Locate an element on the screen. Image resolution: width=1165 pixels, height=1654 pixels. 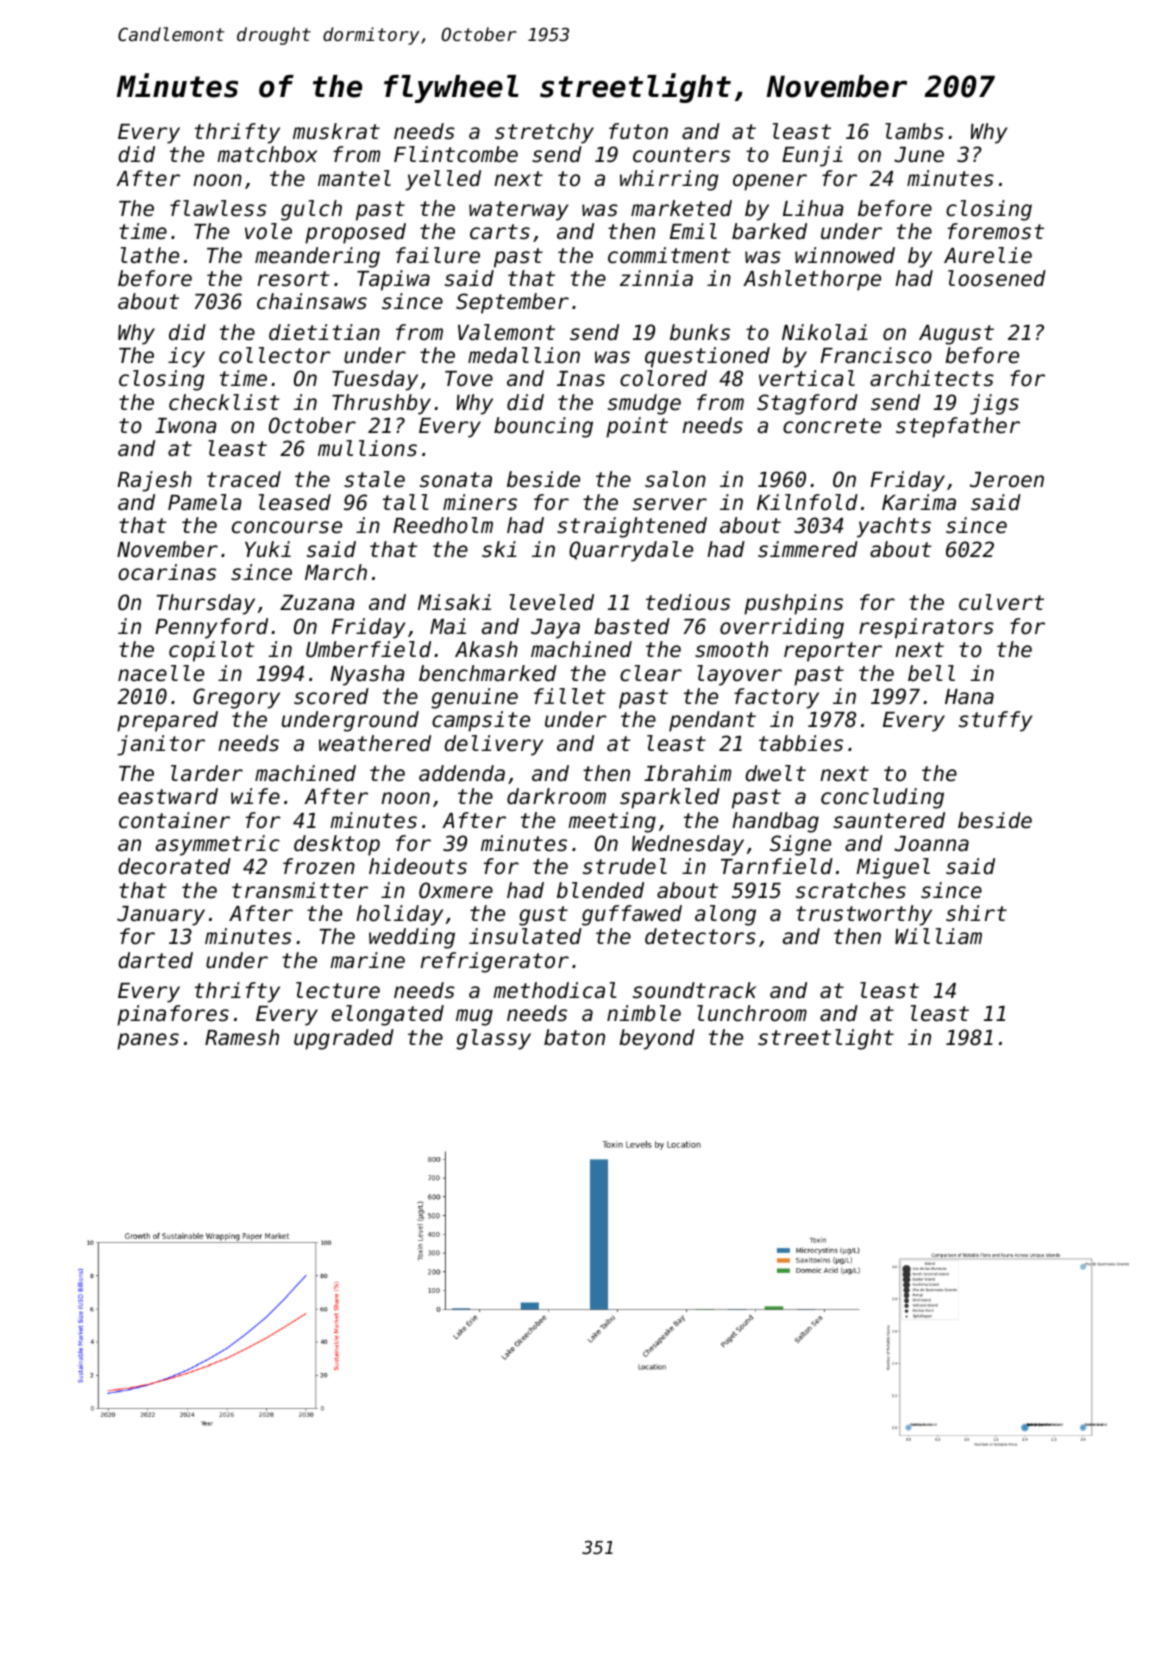
loosened is located at coordinates (997, 278).
